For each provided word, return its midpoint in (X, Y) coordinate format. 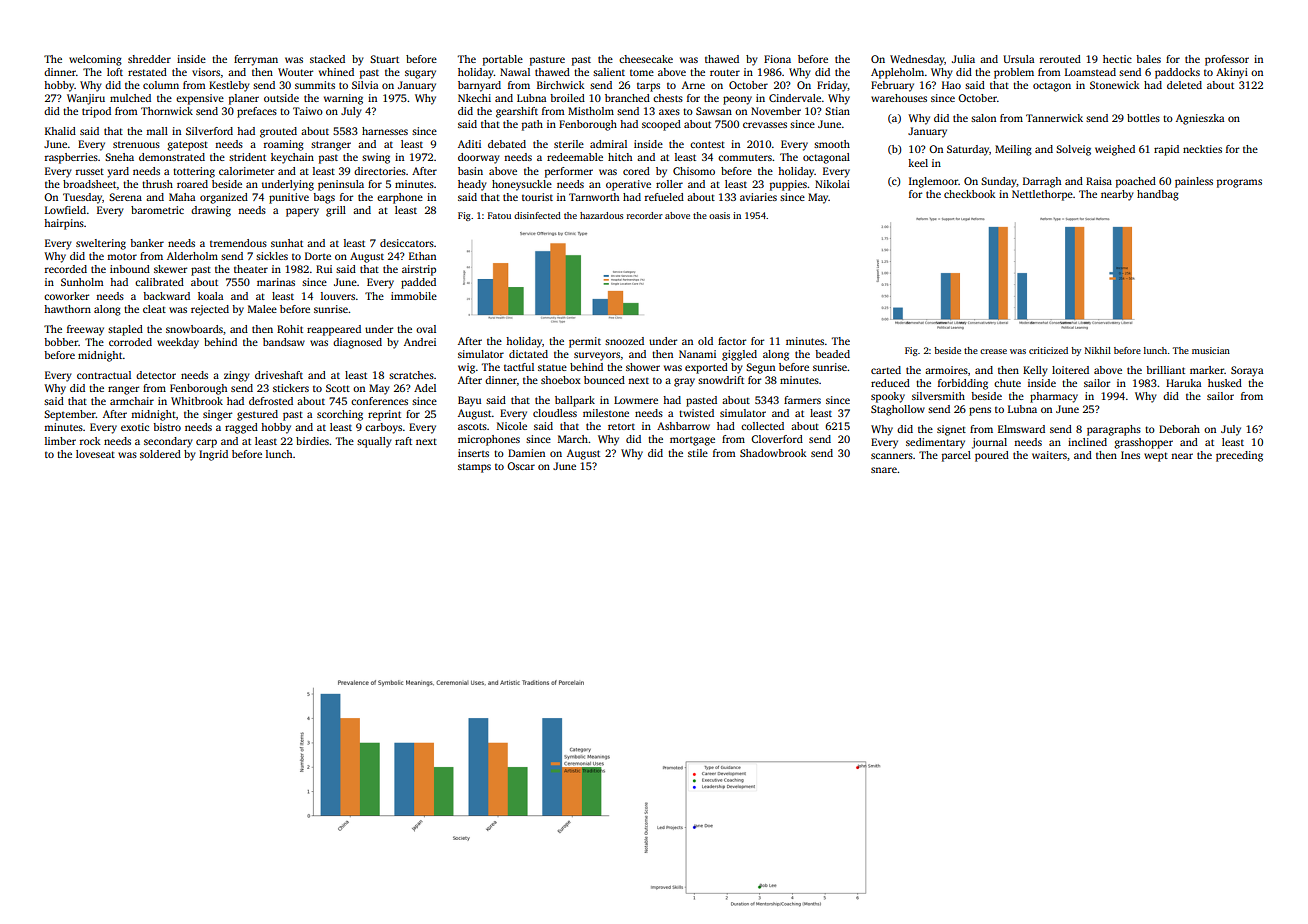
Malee (262, 309)
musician (1211, 350)
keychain (292, 158)
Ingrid (213, 455)
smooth (832, 144)
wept (1156, 457)
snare (884, 470)
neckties (1202, 149)
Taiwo (308, 111)
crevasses (765, 125)
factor (732, 341)
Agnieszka (1200, 119)
